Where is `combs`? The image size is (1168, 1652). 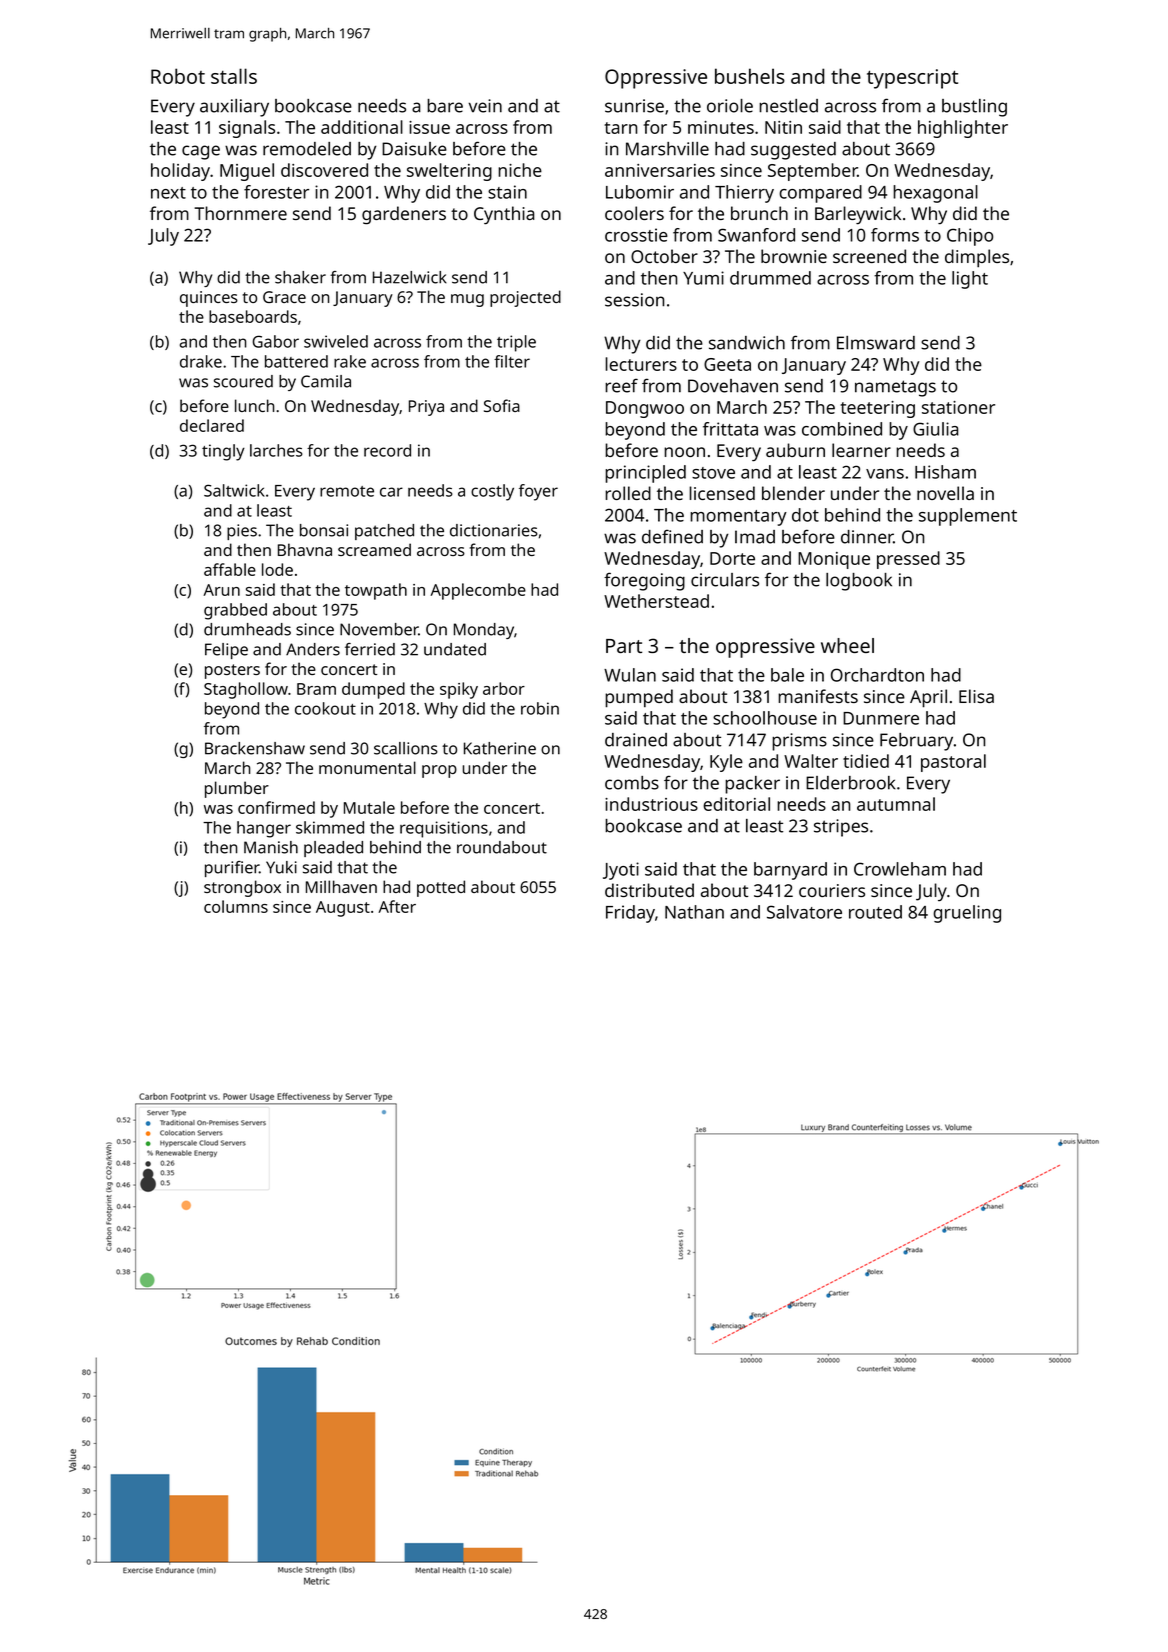
combs is located at coordinates (632, 783).
